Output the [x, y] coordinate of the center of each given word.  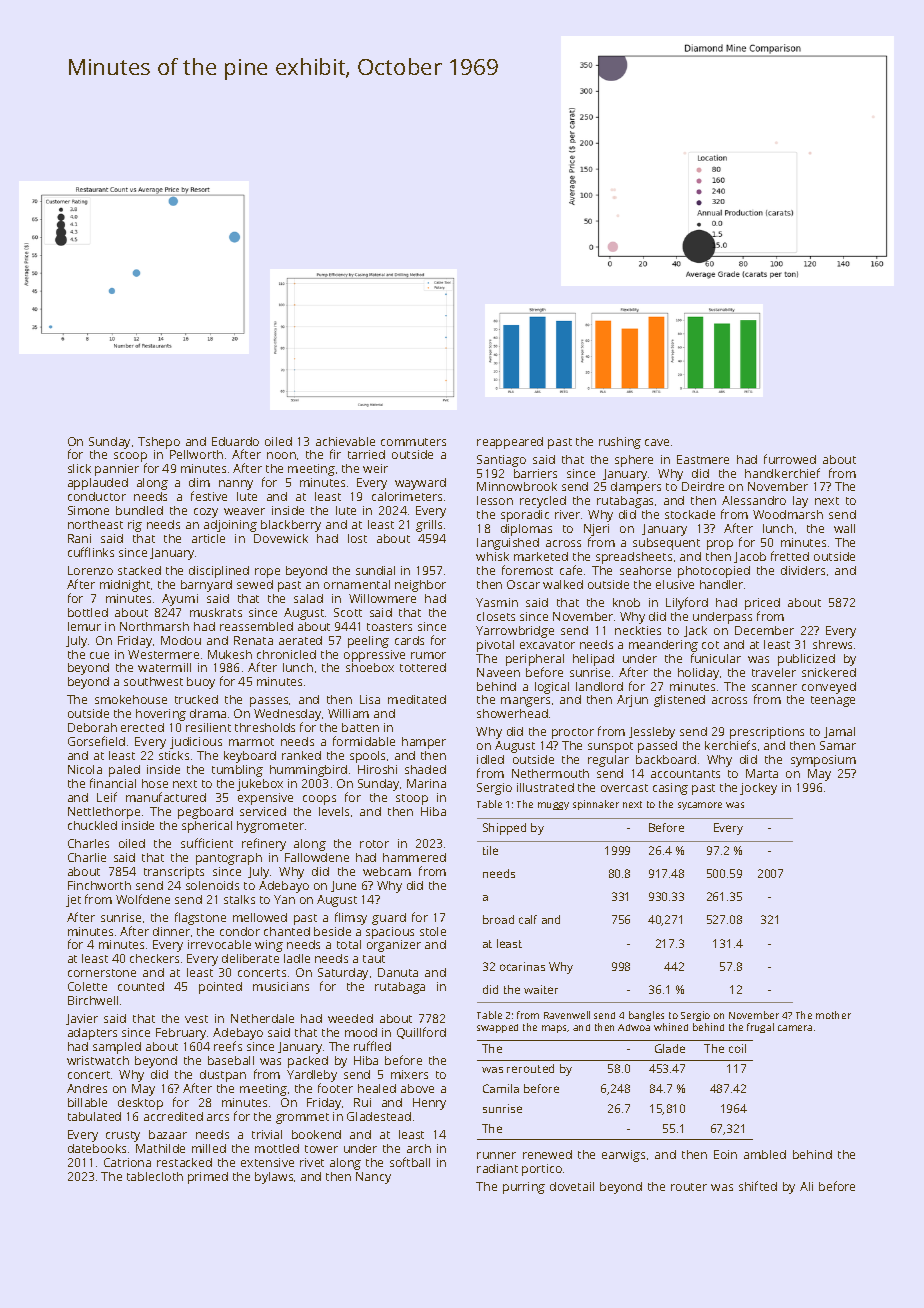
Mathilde [160, 1148]
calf [528, 919]
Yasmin [497, 602]
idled [490, 759]
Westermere [163, 654]
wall [844, 528]
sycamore [700, 806]
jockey [758, 789]
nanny [236, 485]
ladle [297, 958]
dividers [803, 570]
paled [124, 771]
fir [335, 454]
